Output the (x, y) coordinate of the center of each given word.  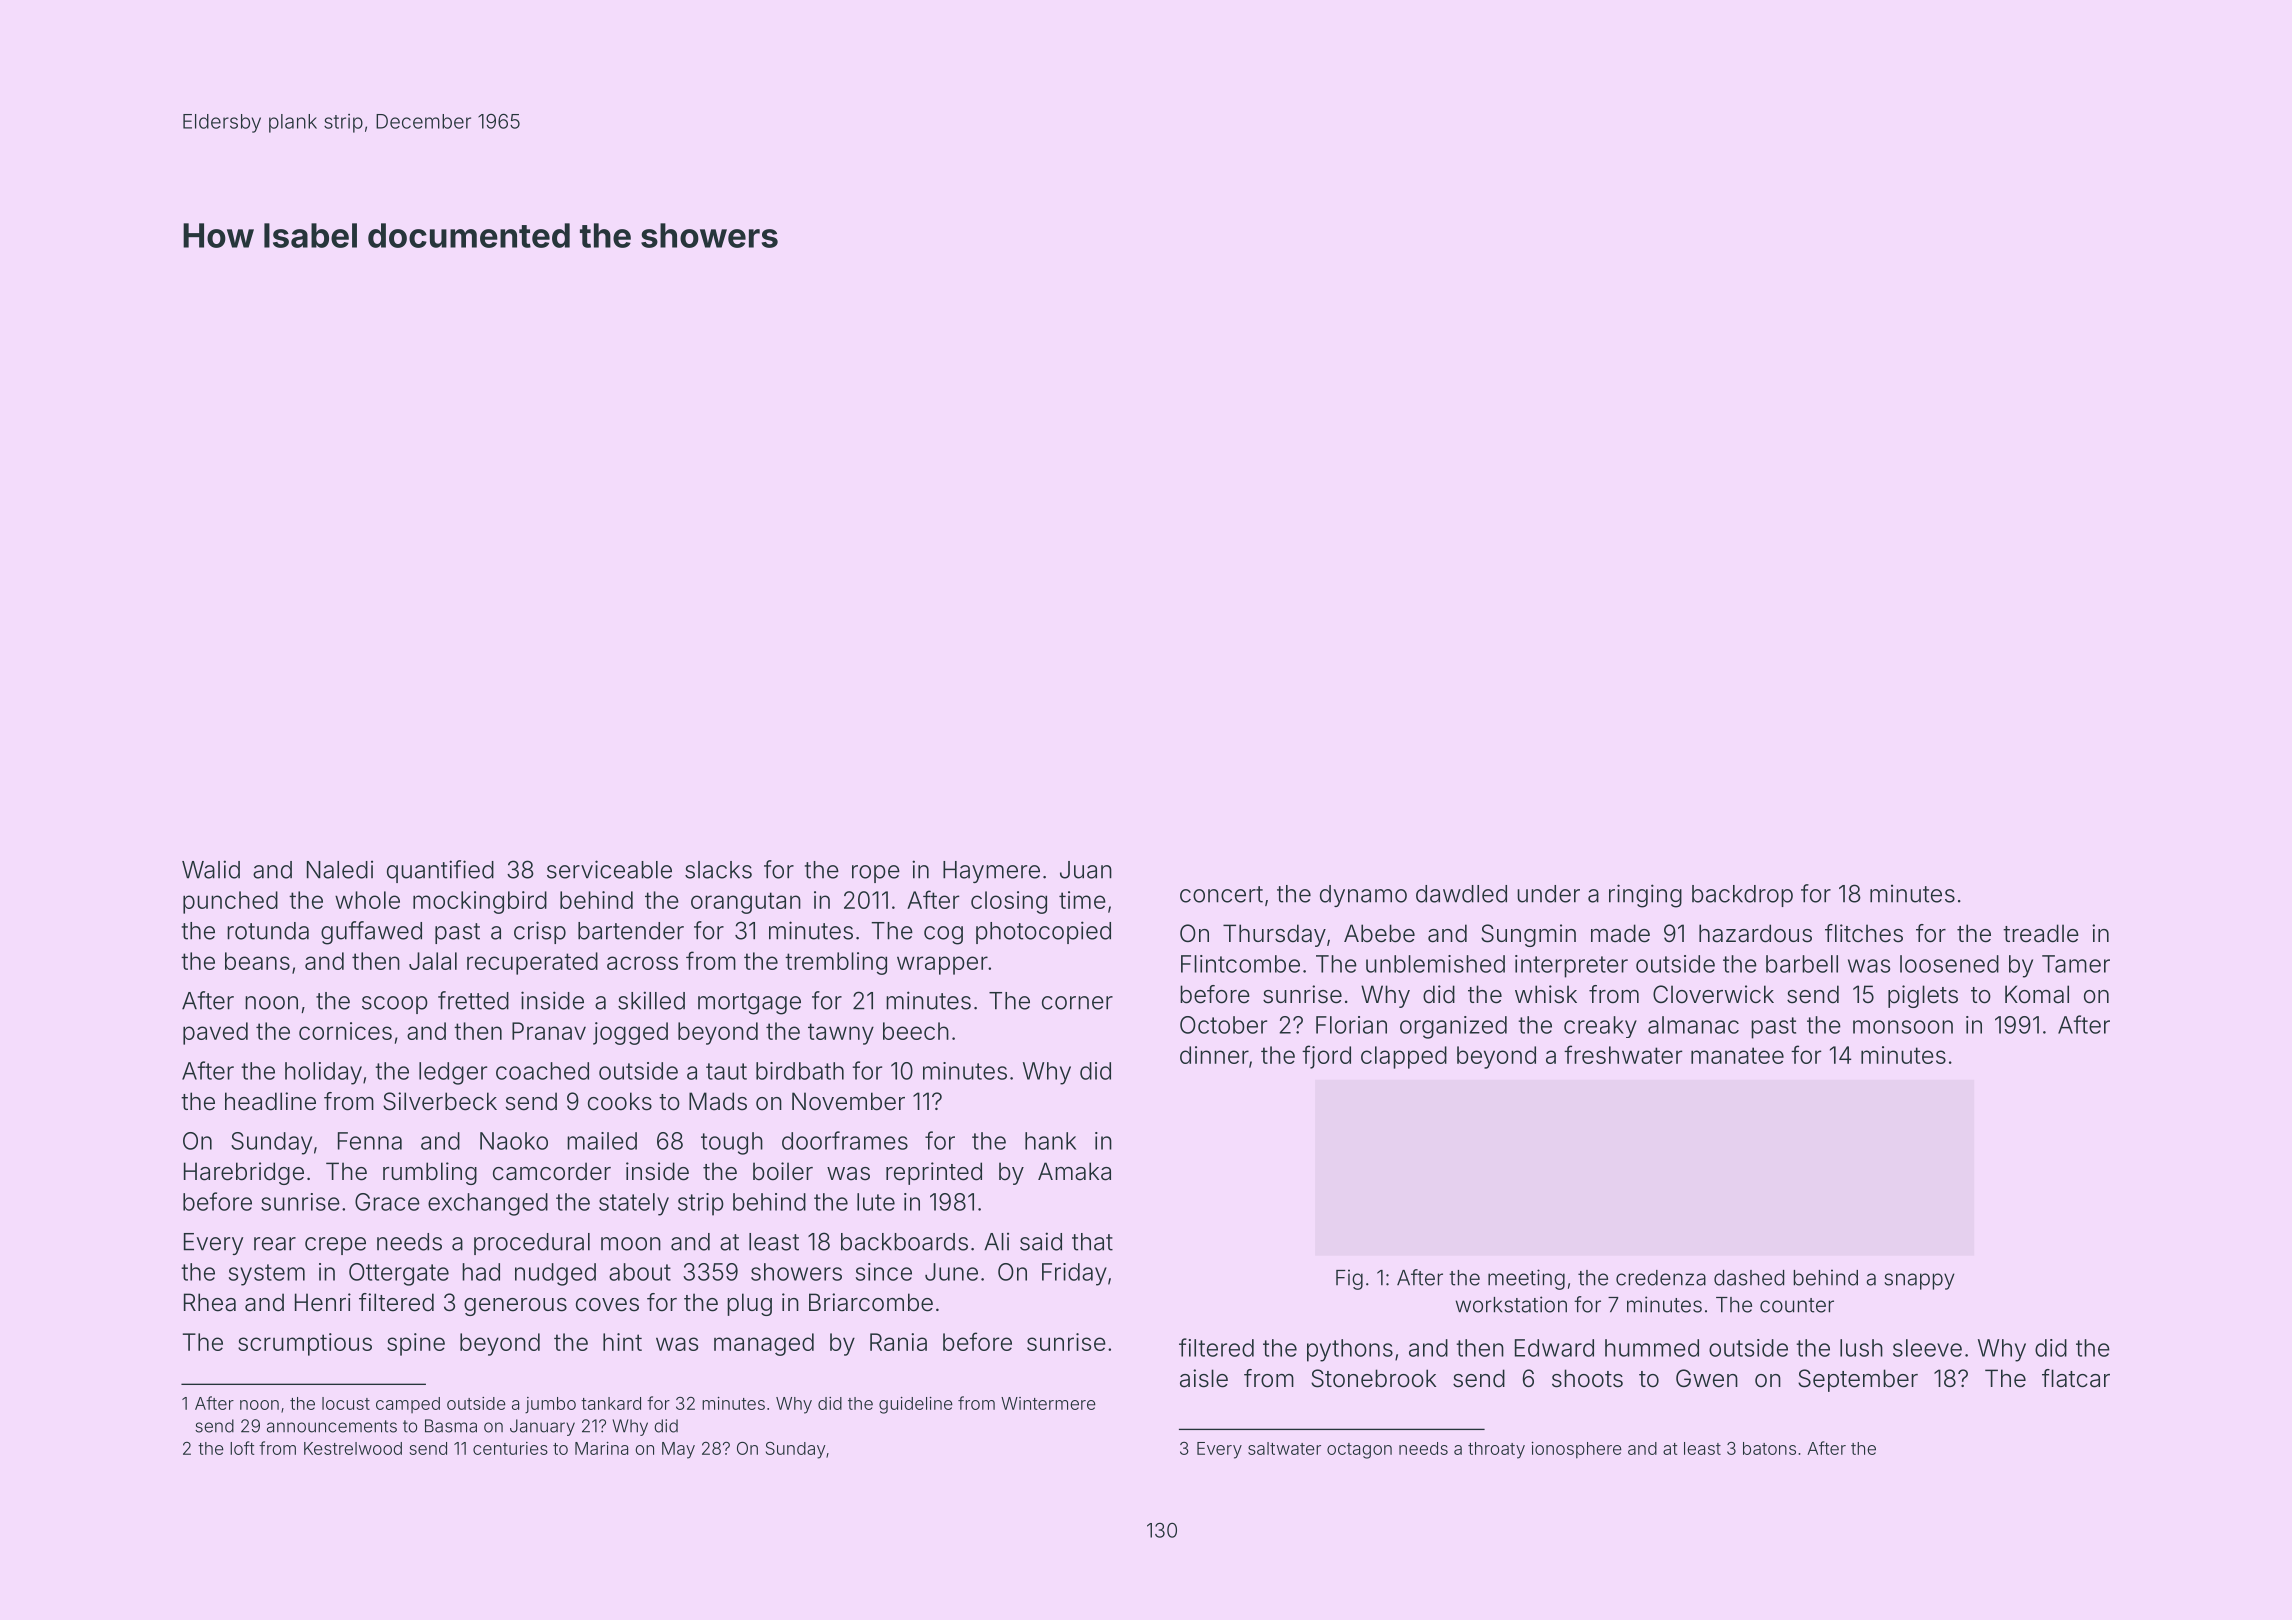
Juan (1086, 870)
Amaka (1074, 1171)
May (678, 1450)
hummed (1652, 1348)
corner (1077, 1003)
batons (1769, 1448)
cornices (345, 1031)
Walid (211, 869)
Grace (387, 1202)
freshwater (1623, 1054)
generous (515, 1307)
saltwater (1284, 1448)
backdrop (1742, 896)
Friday (1074, 1274)
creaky (1600, 1027)
